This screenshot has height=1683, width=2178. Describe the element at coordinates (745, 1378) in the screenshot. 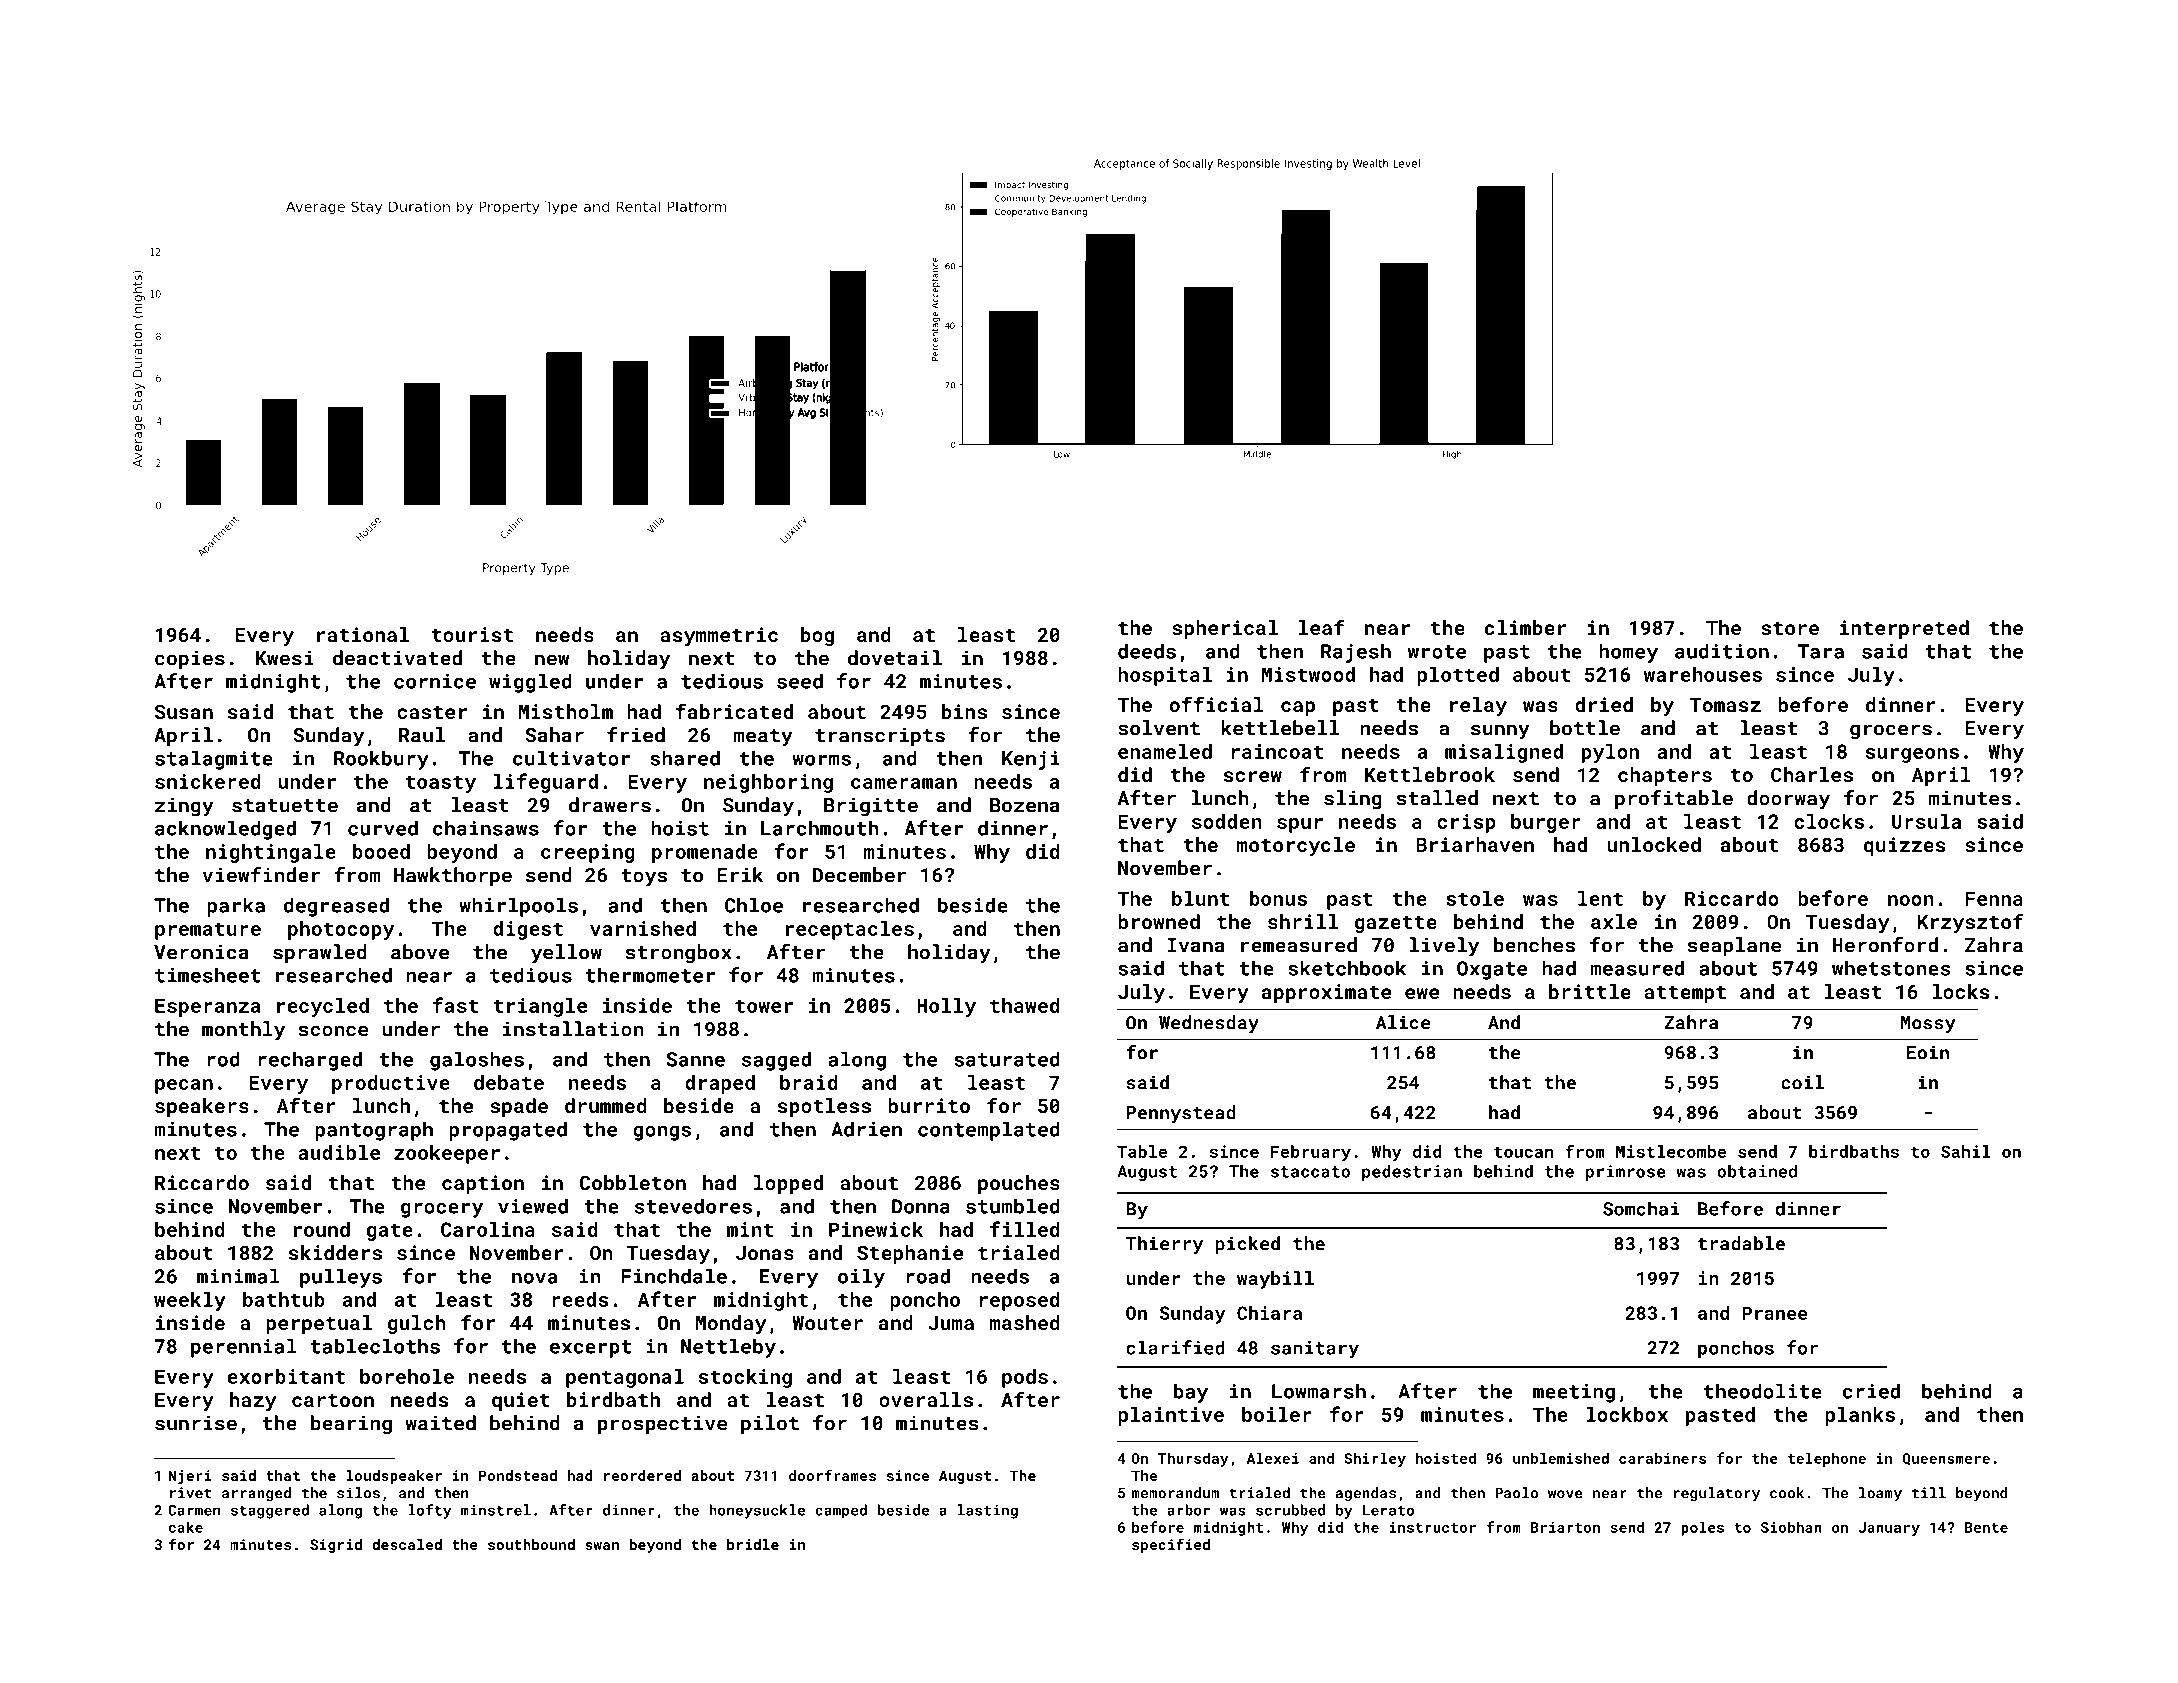

I see `stocking` at that location.
